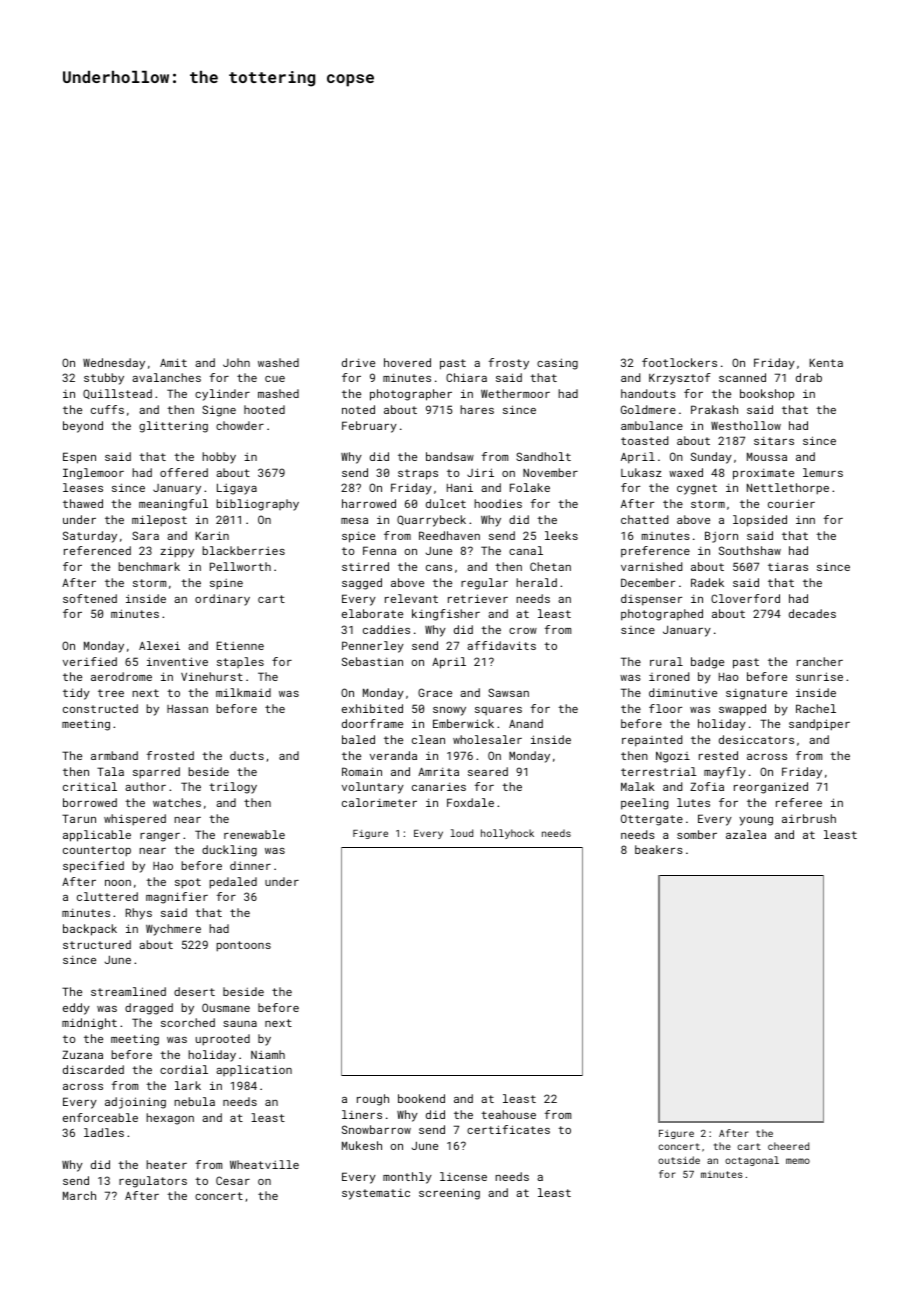 The height and width of the document is (1308, 924). I want to click on Sandholt, so click(543, 456).
